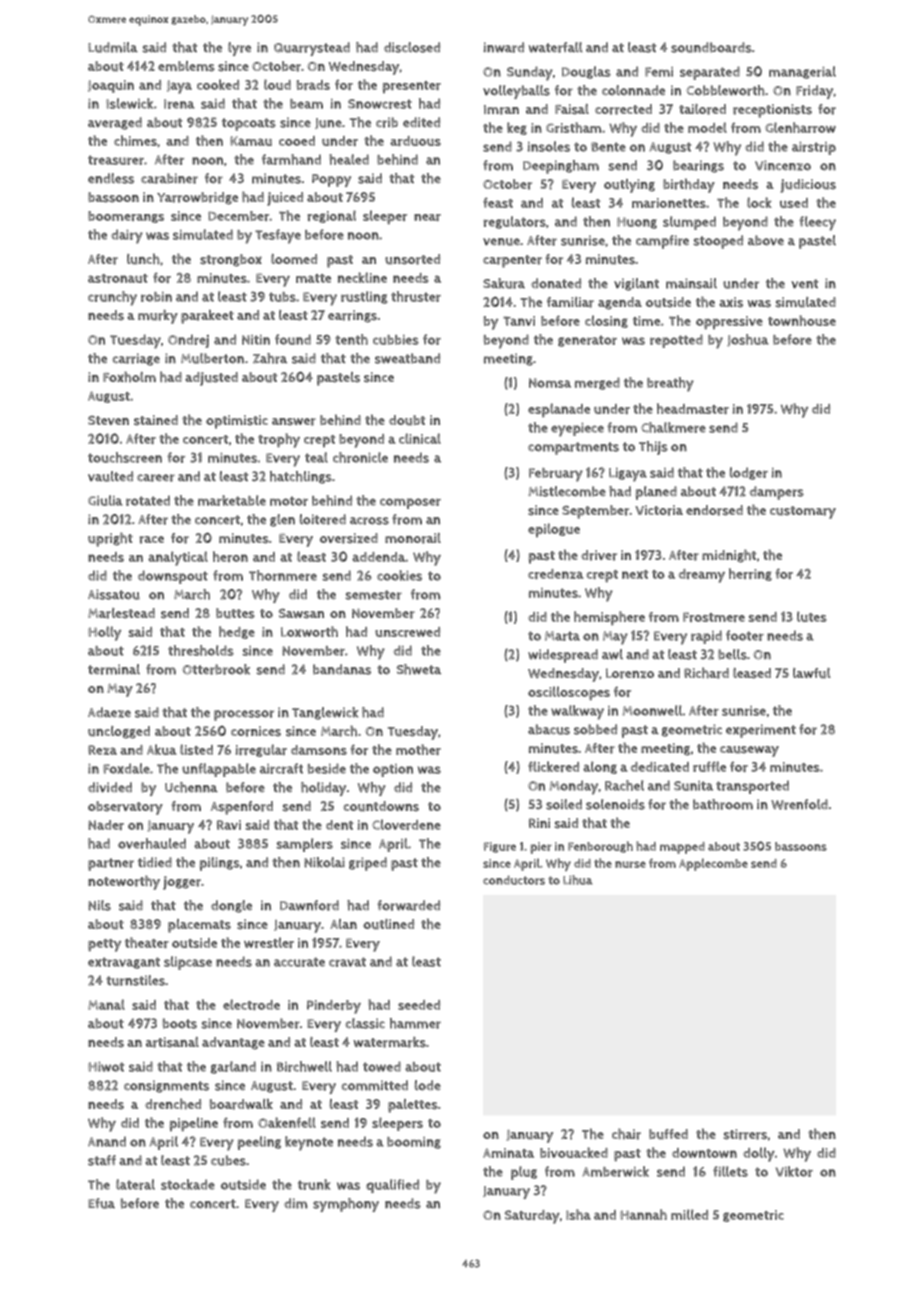  What do you see at coordinates (702, 109) in the screenshot?
I see `tailored` at bounding box center [702, 109].
